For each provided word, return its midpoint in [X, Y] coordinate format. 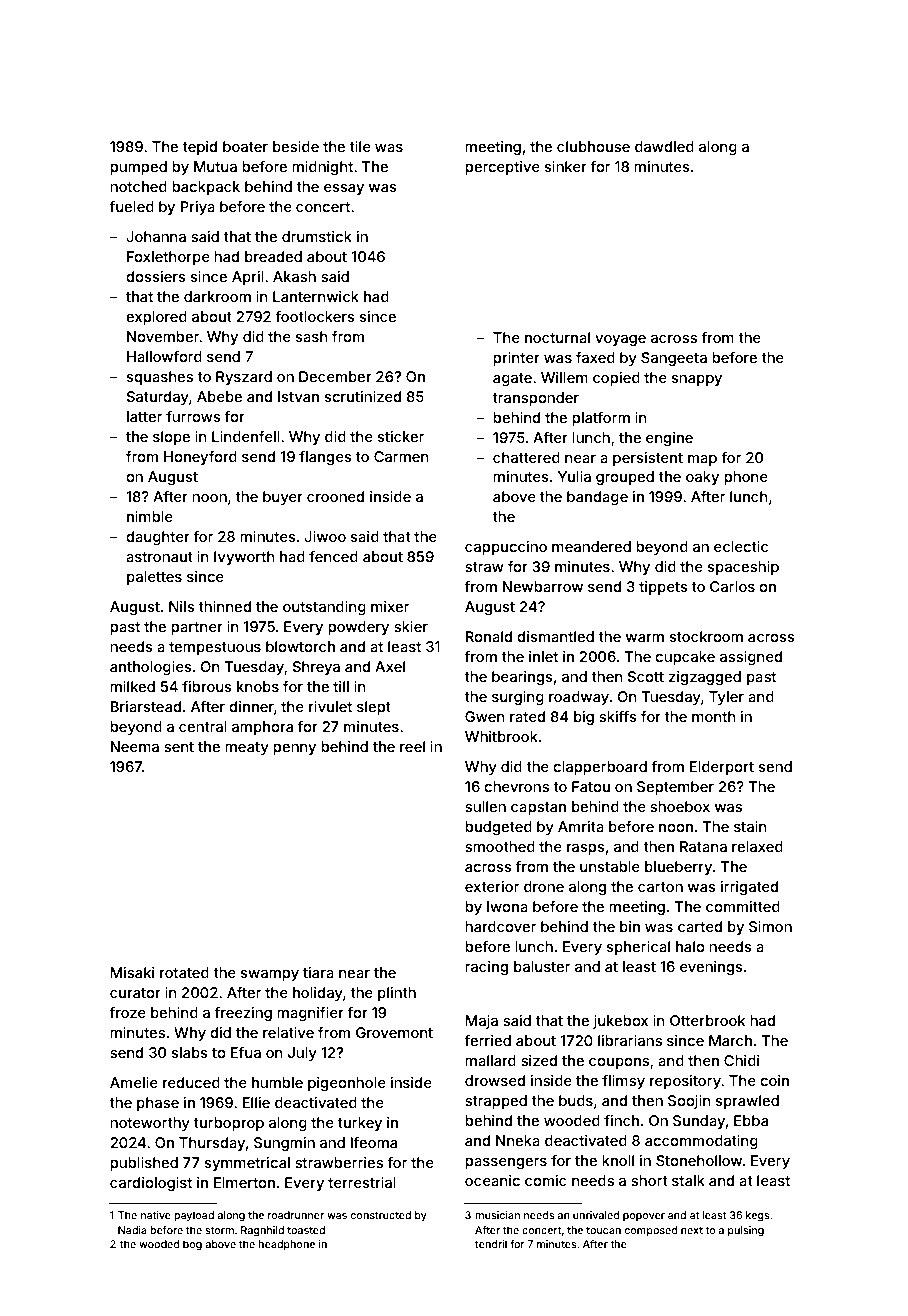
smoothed [500, 846]
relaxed [757, 846]
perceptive [502, 168]
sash [312, 336]
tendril [491, 1244]
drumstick [317, 236]
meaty [247, 748]
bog [192, 1245]
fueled [131, 206]
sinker [566, 166]
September [675, 788]
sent [179, 747]
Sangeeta [674, 359]
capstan [538, 808]
